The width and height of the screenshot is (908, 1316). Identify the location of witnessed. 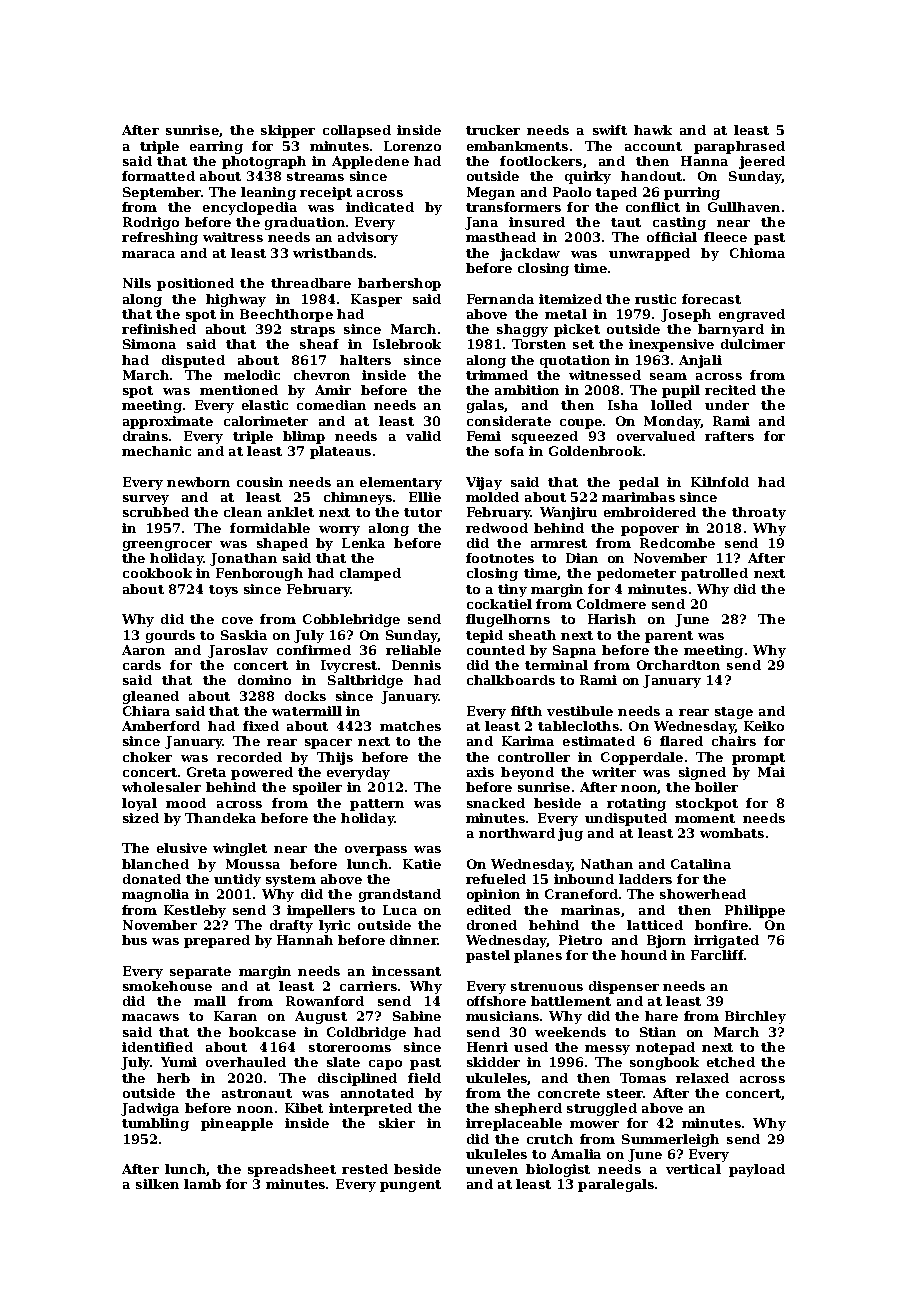
(605, 375).
